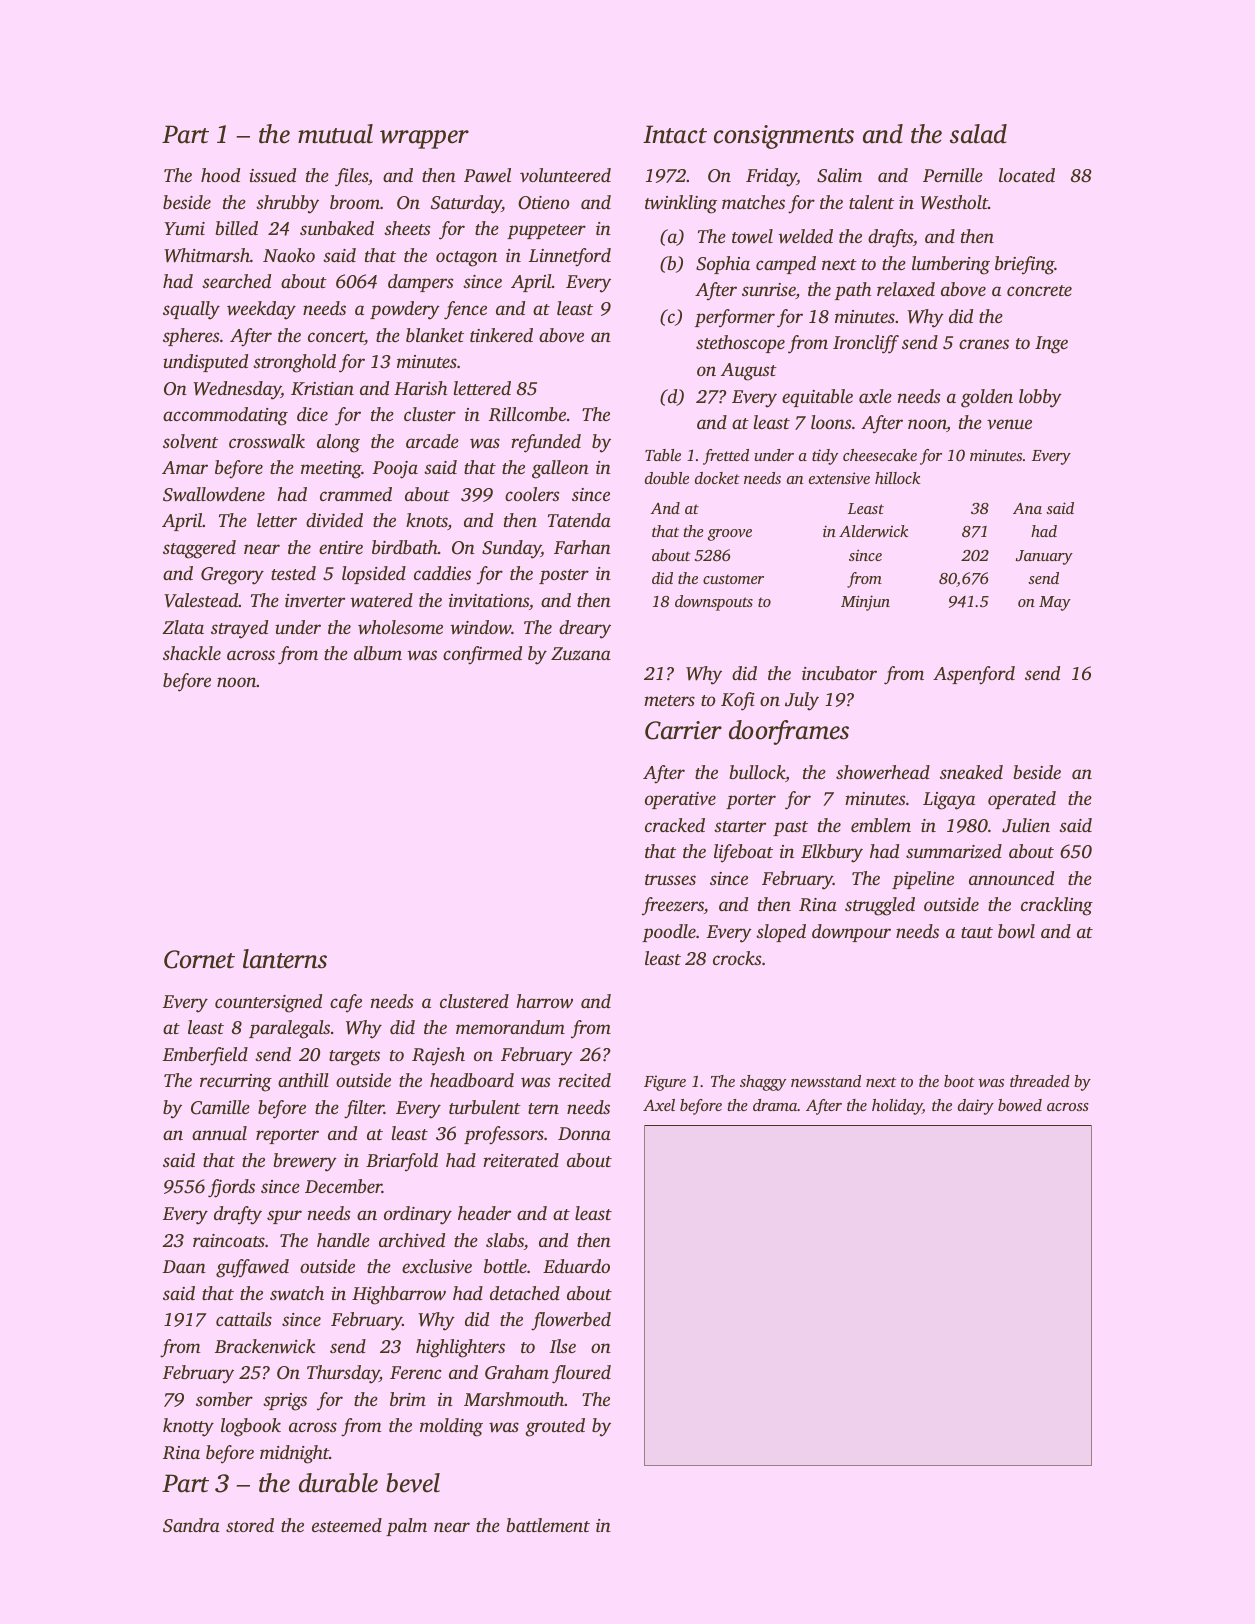 This screenshot has height=1624, width=1255. What do you see at coordinates (978, 134) in the screenshot?
I see `salad` at bounding box center [978, 134].
